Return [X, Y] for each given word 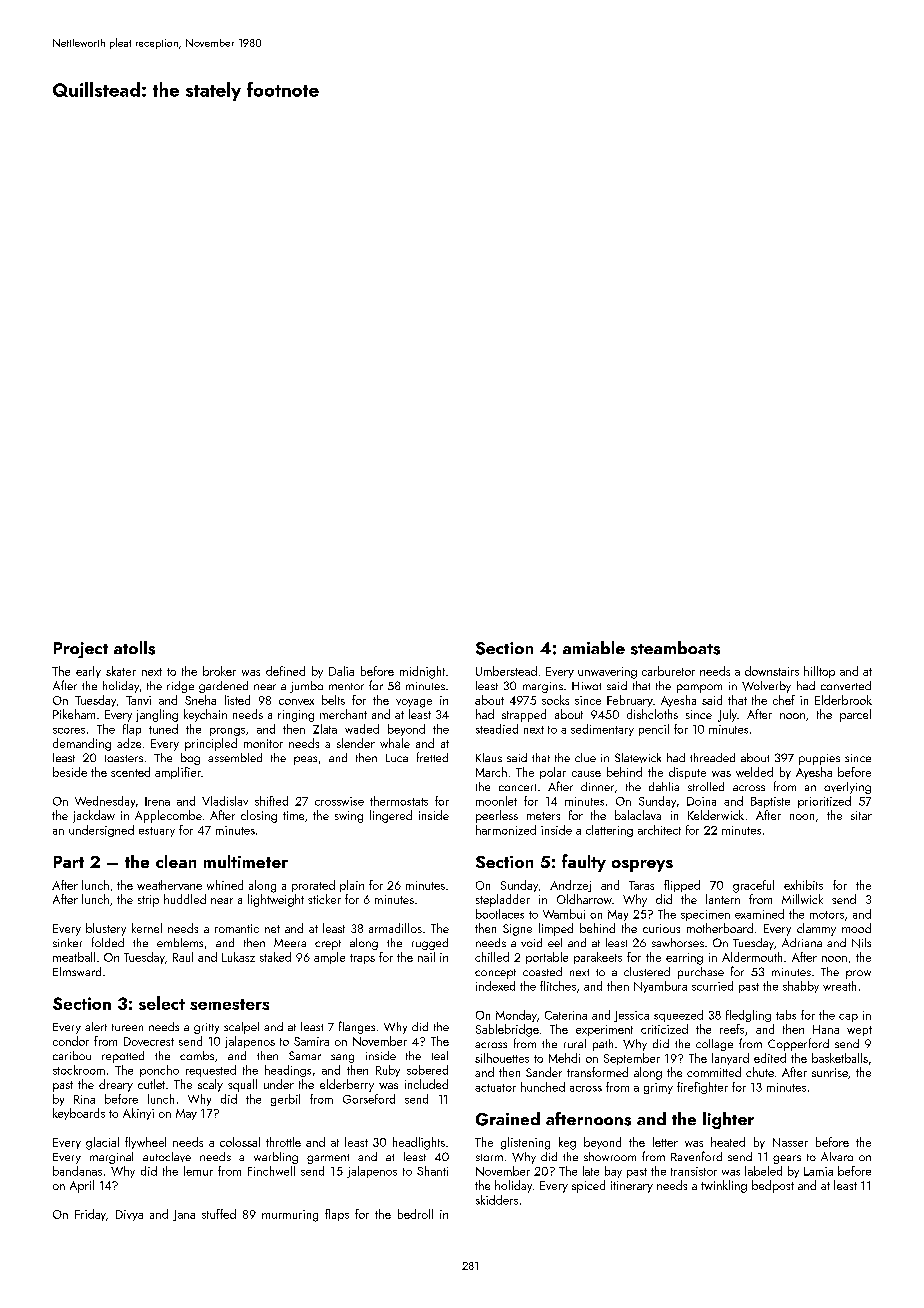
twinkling [724, 1186]
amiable [594, 647]
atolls [134, 648]
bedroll [415, 1214]
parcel [855, 715]
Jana [184, 1215]
